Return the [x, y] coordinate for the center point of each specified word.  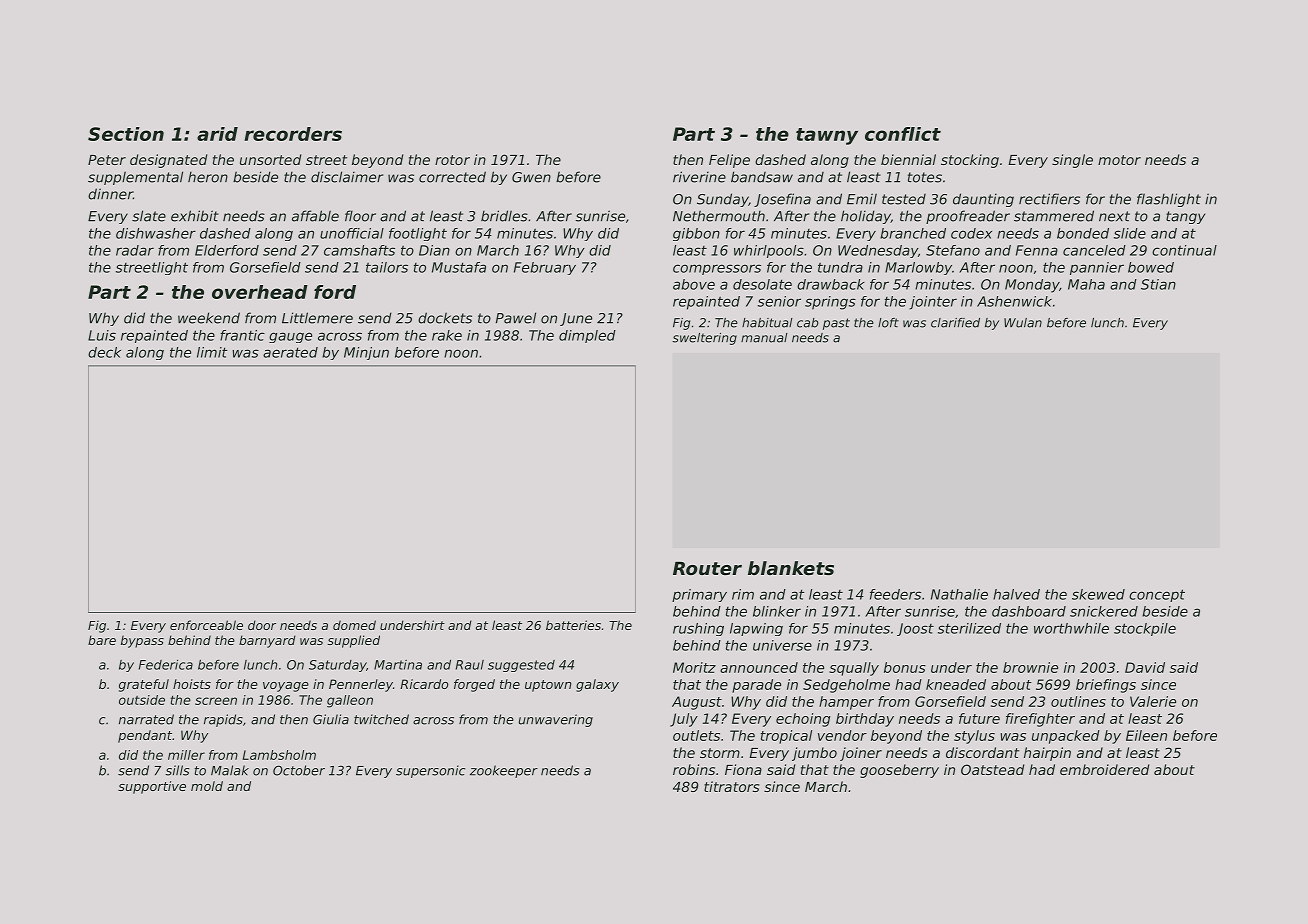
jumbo [814, 754]
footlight [418, 234]
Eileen [1146, 735]
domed [354, 625]
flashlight [1169, 200]
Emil [862, 199]
